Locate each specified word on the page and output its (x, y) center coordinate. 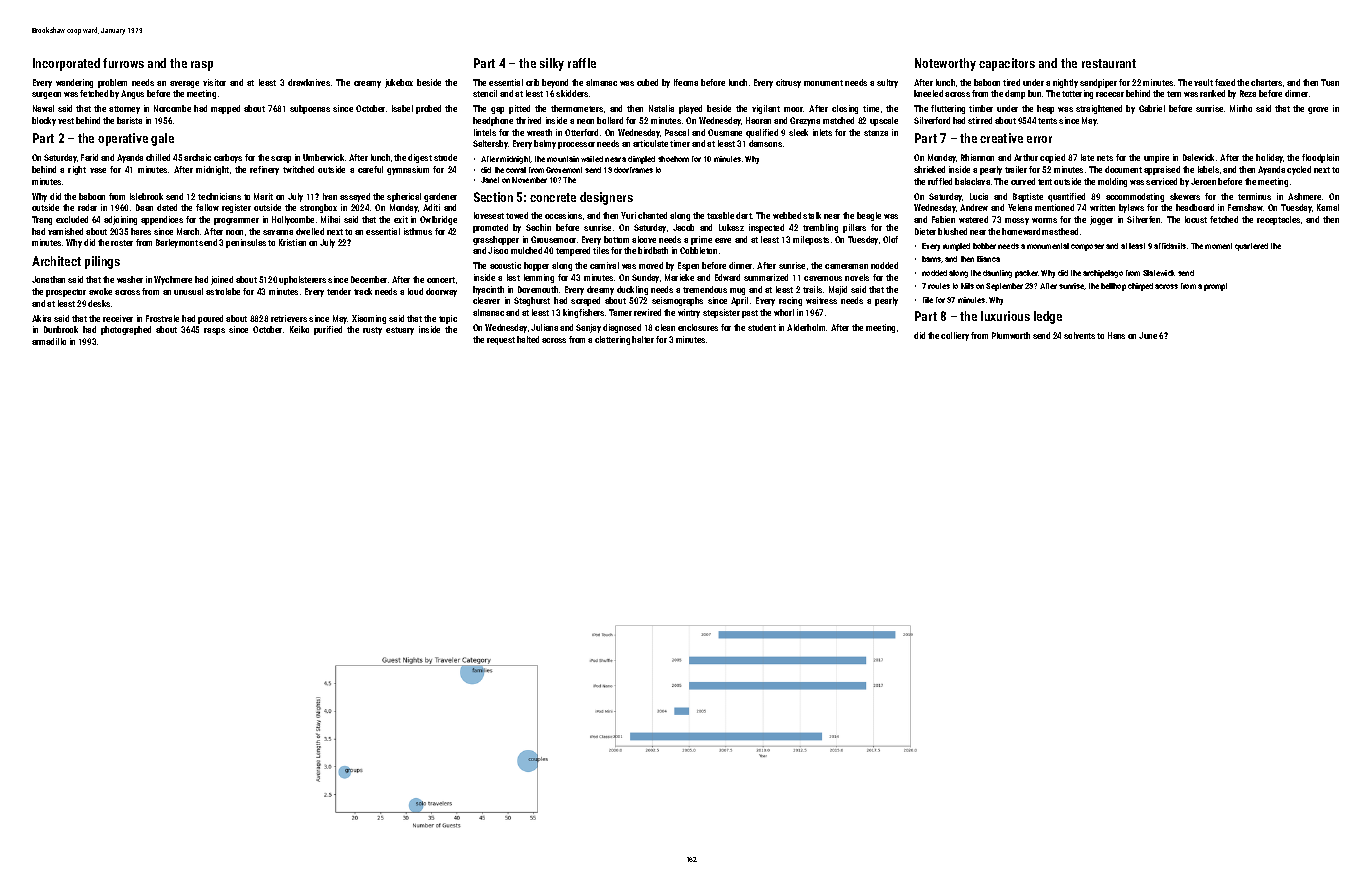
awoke (100, 291)
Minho (1241, 108)
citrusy (788, 83)
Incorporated (66, 64)
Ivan (330, 196)
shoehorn (673, 159)
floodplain (1320, 158)
